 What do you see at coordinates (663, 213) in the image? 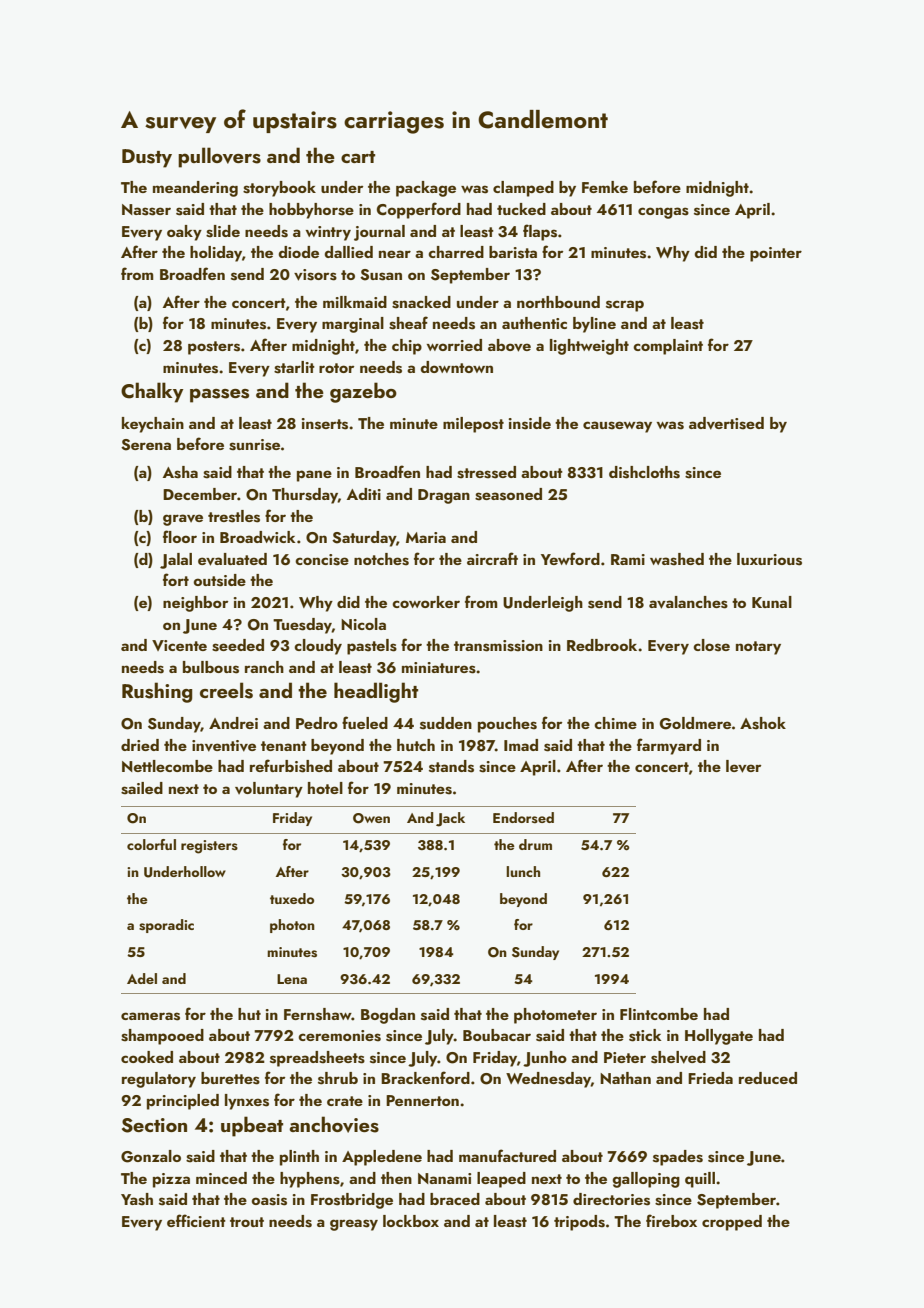
I see `congas` at bounding box center [663, 213].
